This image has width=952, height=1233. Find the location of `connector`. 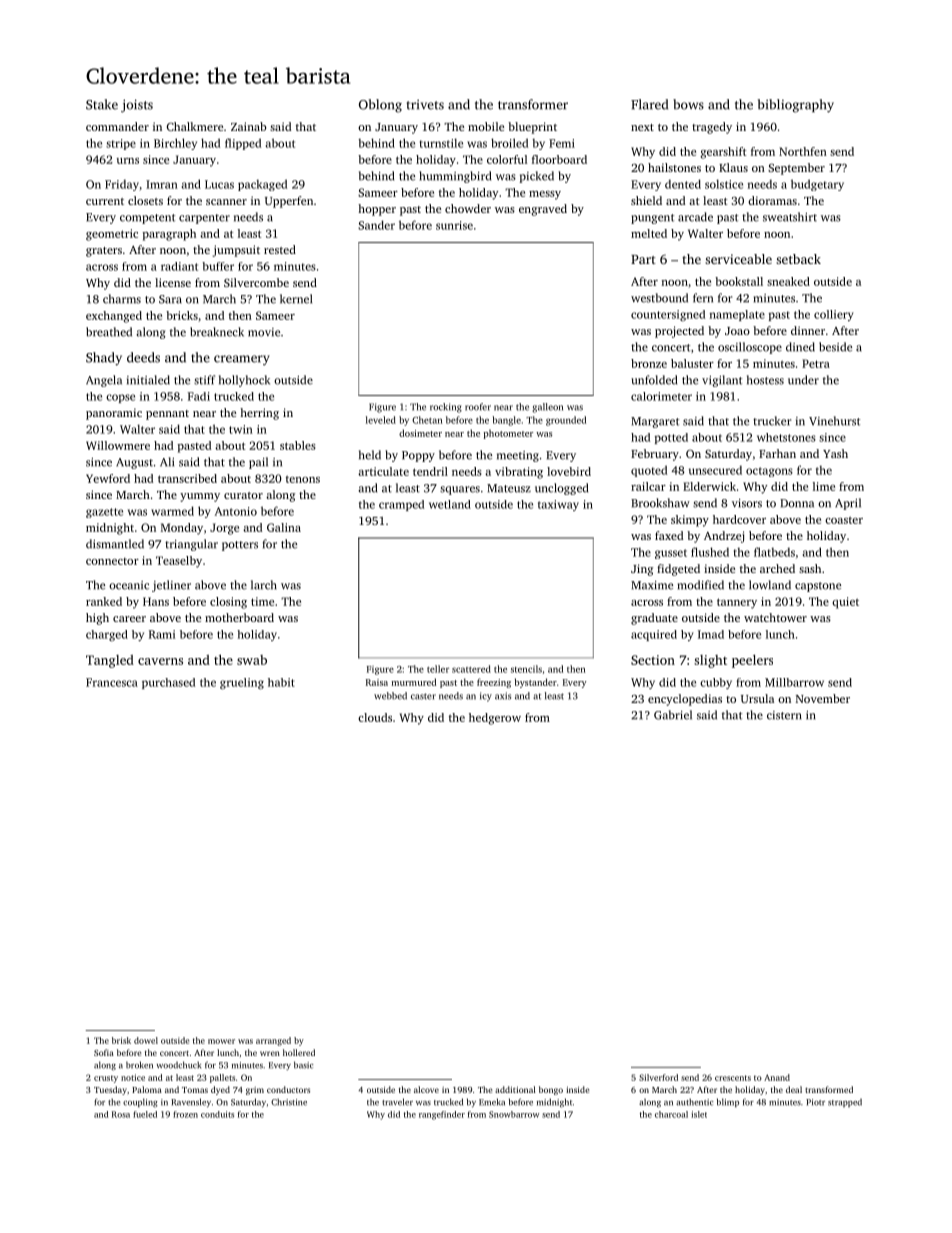

connector is located at coordinates (112, 561).
